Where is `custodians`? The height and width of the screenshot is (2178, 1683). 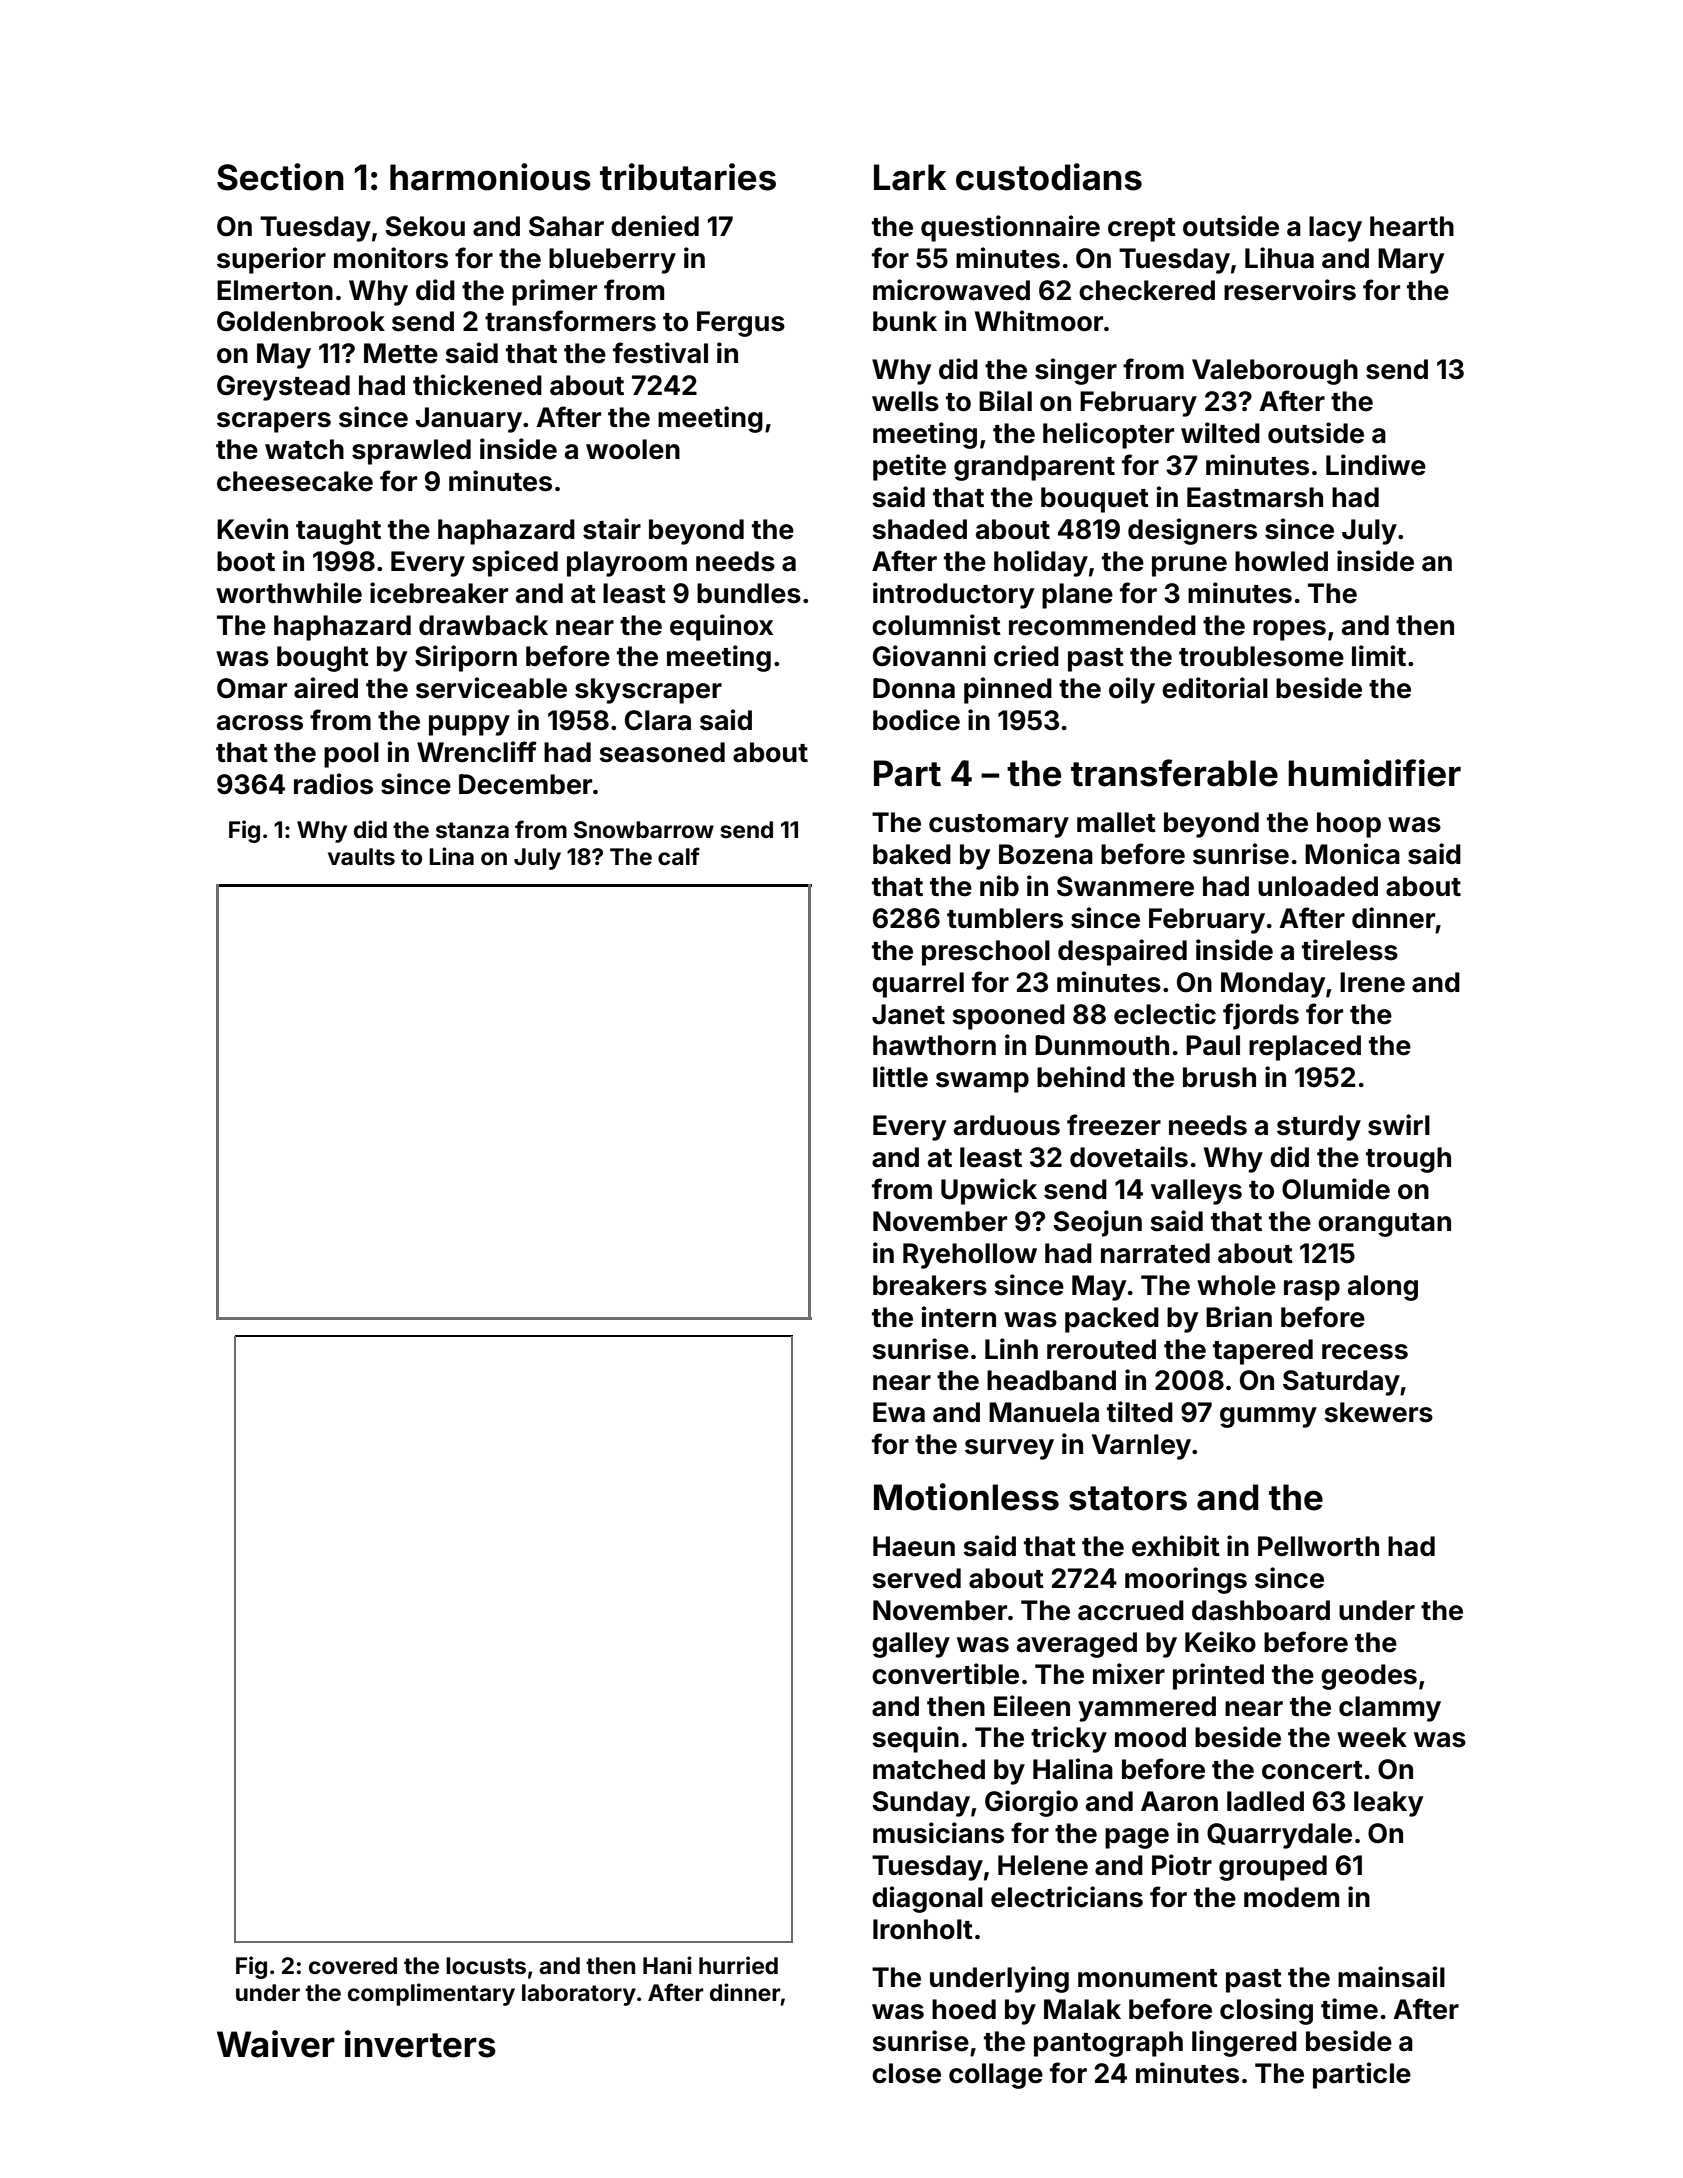 custodians is located at coordinates (1049, 177).
